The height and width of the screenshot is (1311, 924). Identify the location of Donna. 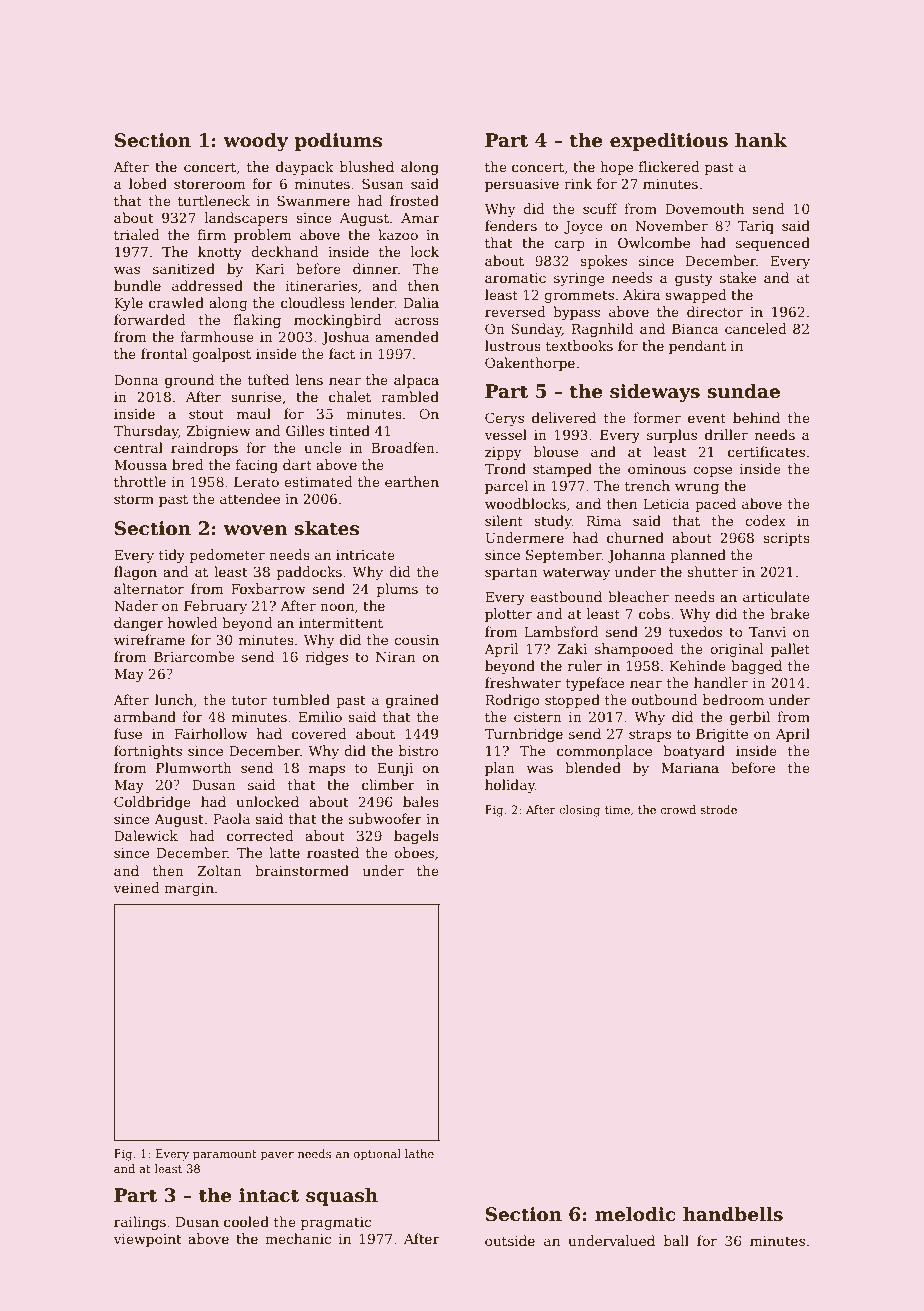
(136, 380).
